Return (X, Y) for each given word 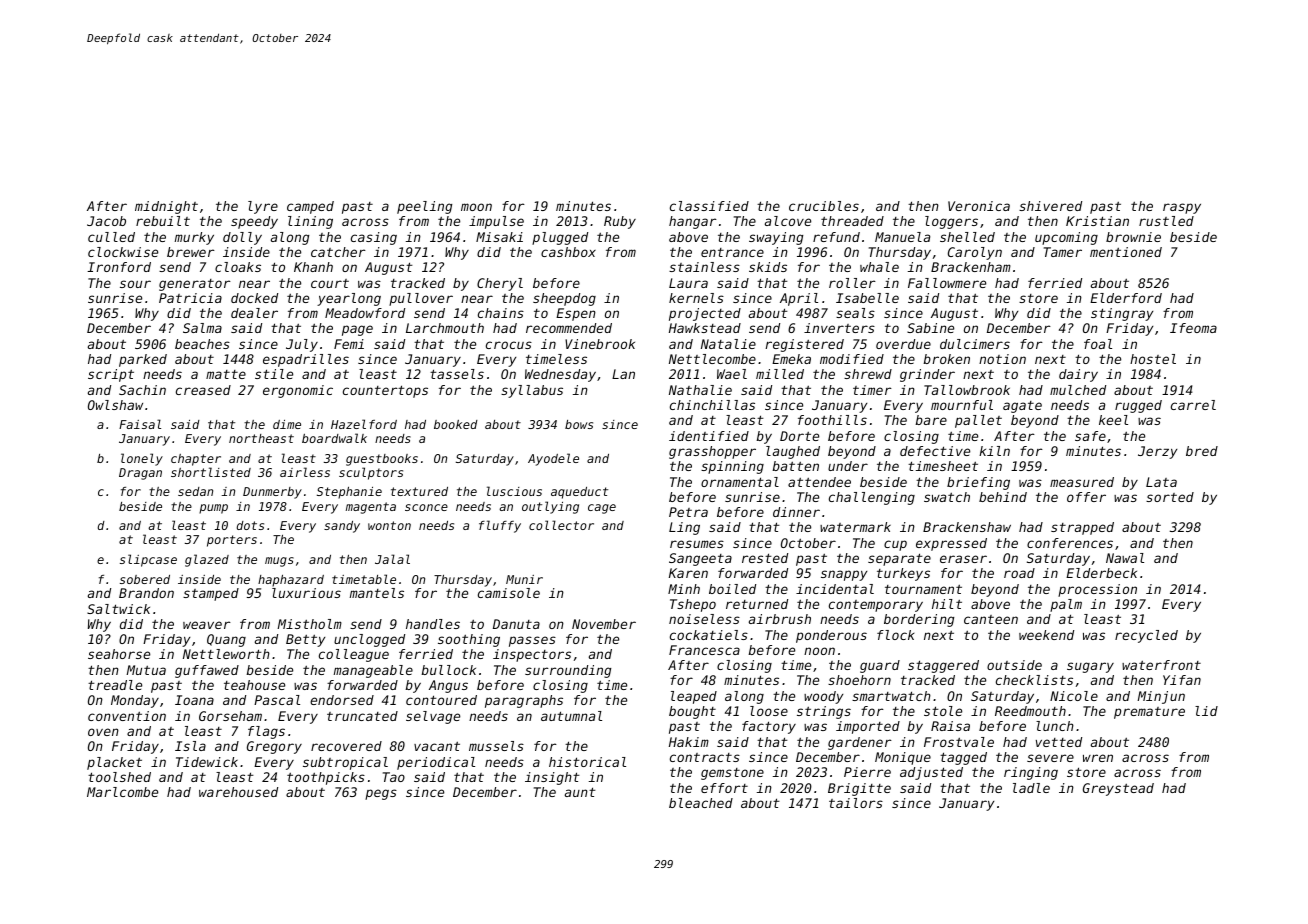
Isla (190, 746)
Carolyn (975, 253)
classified (709, 206)
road (1019, 573)
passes (532, 641)
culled (111, 237)
